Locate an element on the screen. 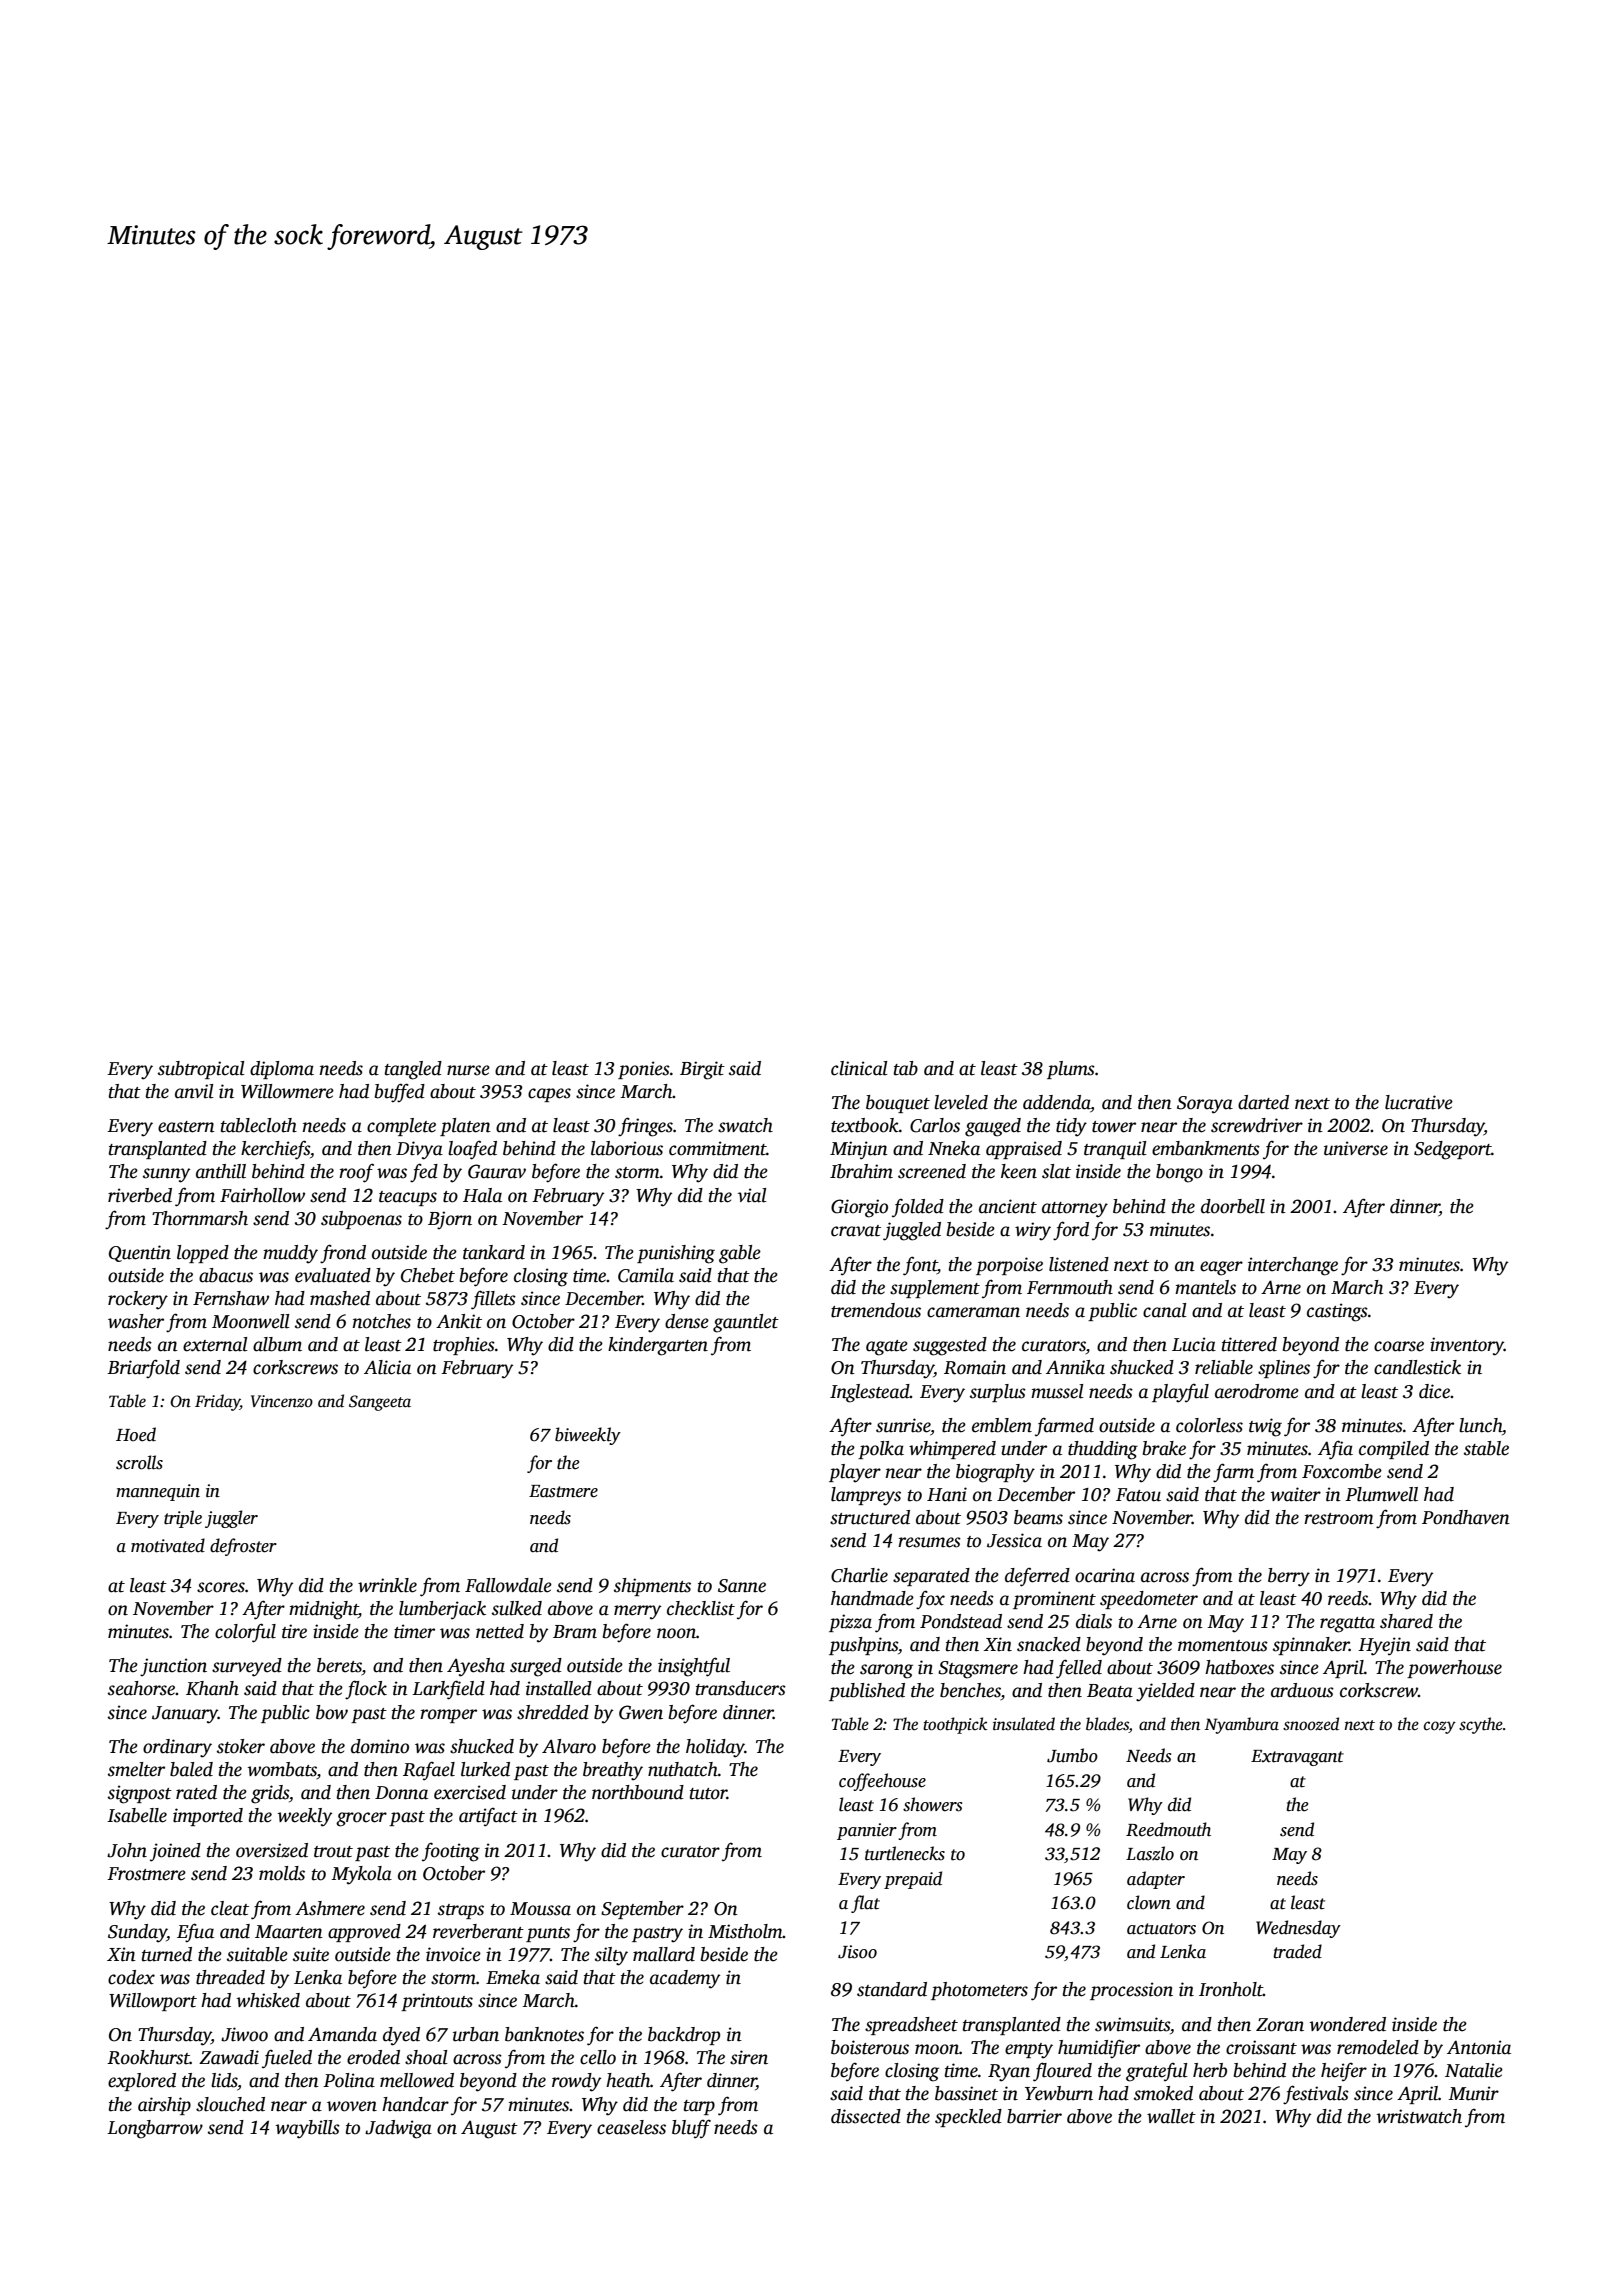 The width and height of the screenshot is (1620, 2292). Eastmere is located at coordinates (563, 1491).
